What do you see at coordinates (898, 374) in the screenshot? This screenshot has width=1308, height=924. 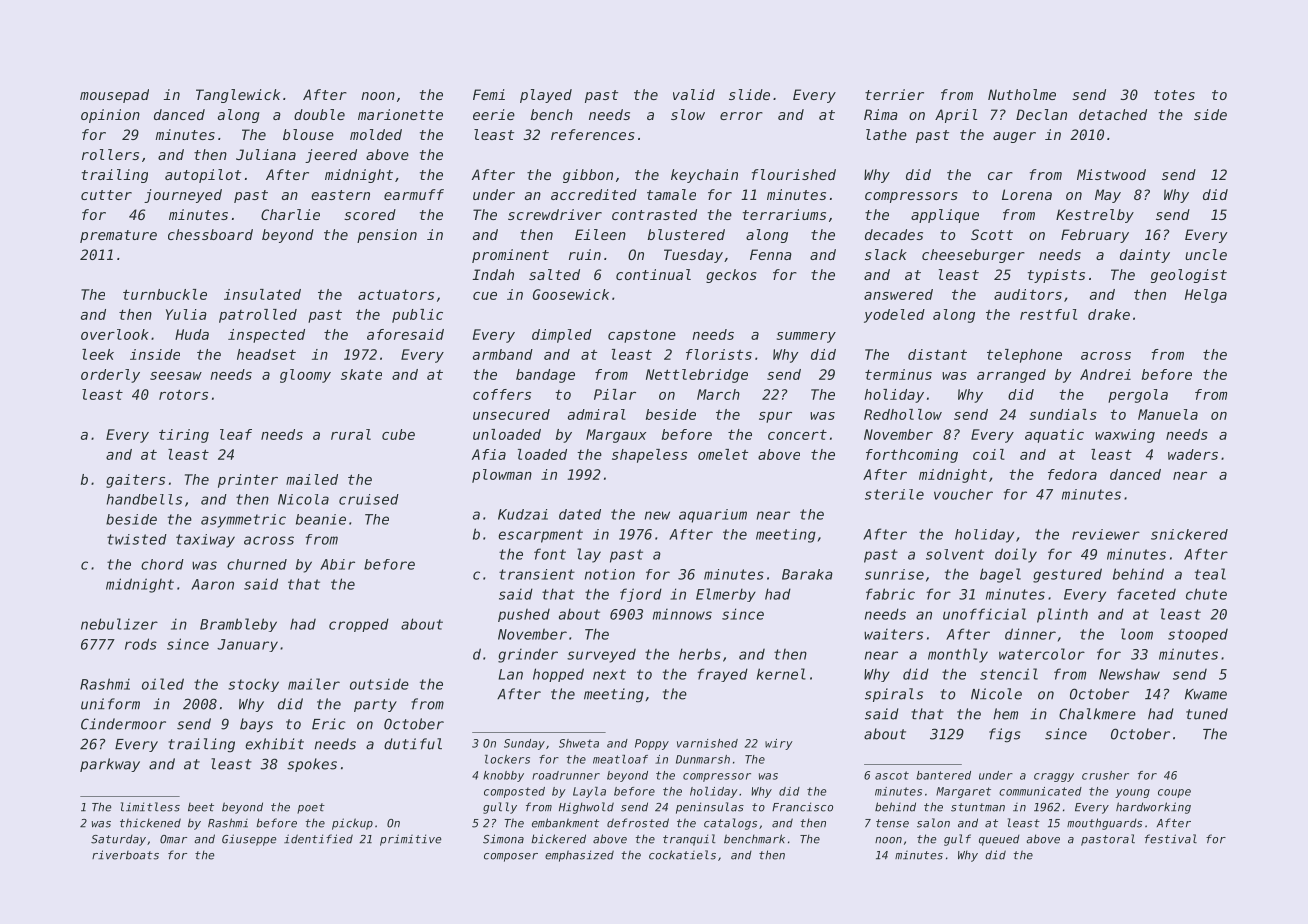 I see `terminus` at bounding box center [898, 374].
